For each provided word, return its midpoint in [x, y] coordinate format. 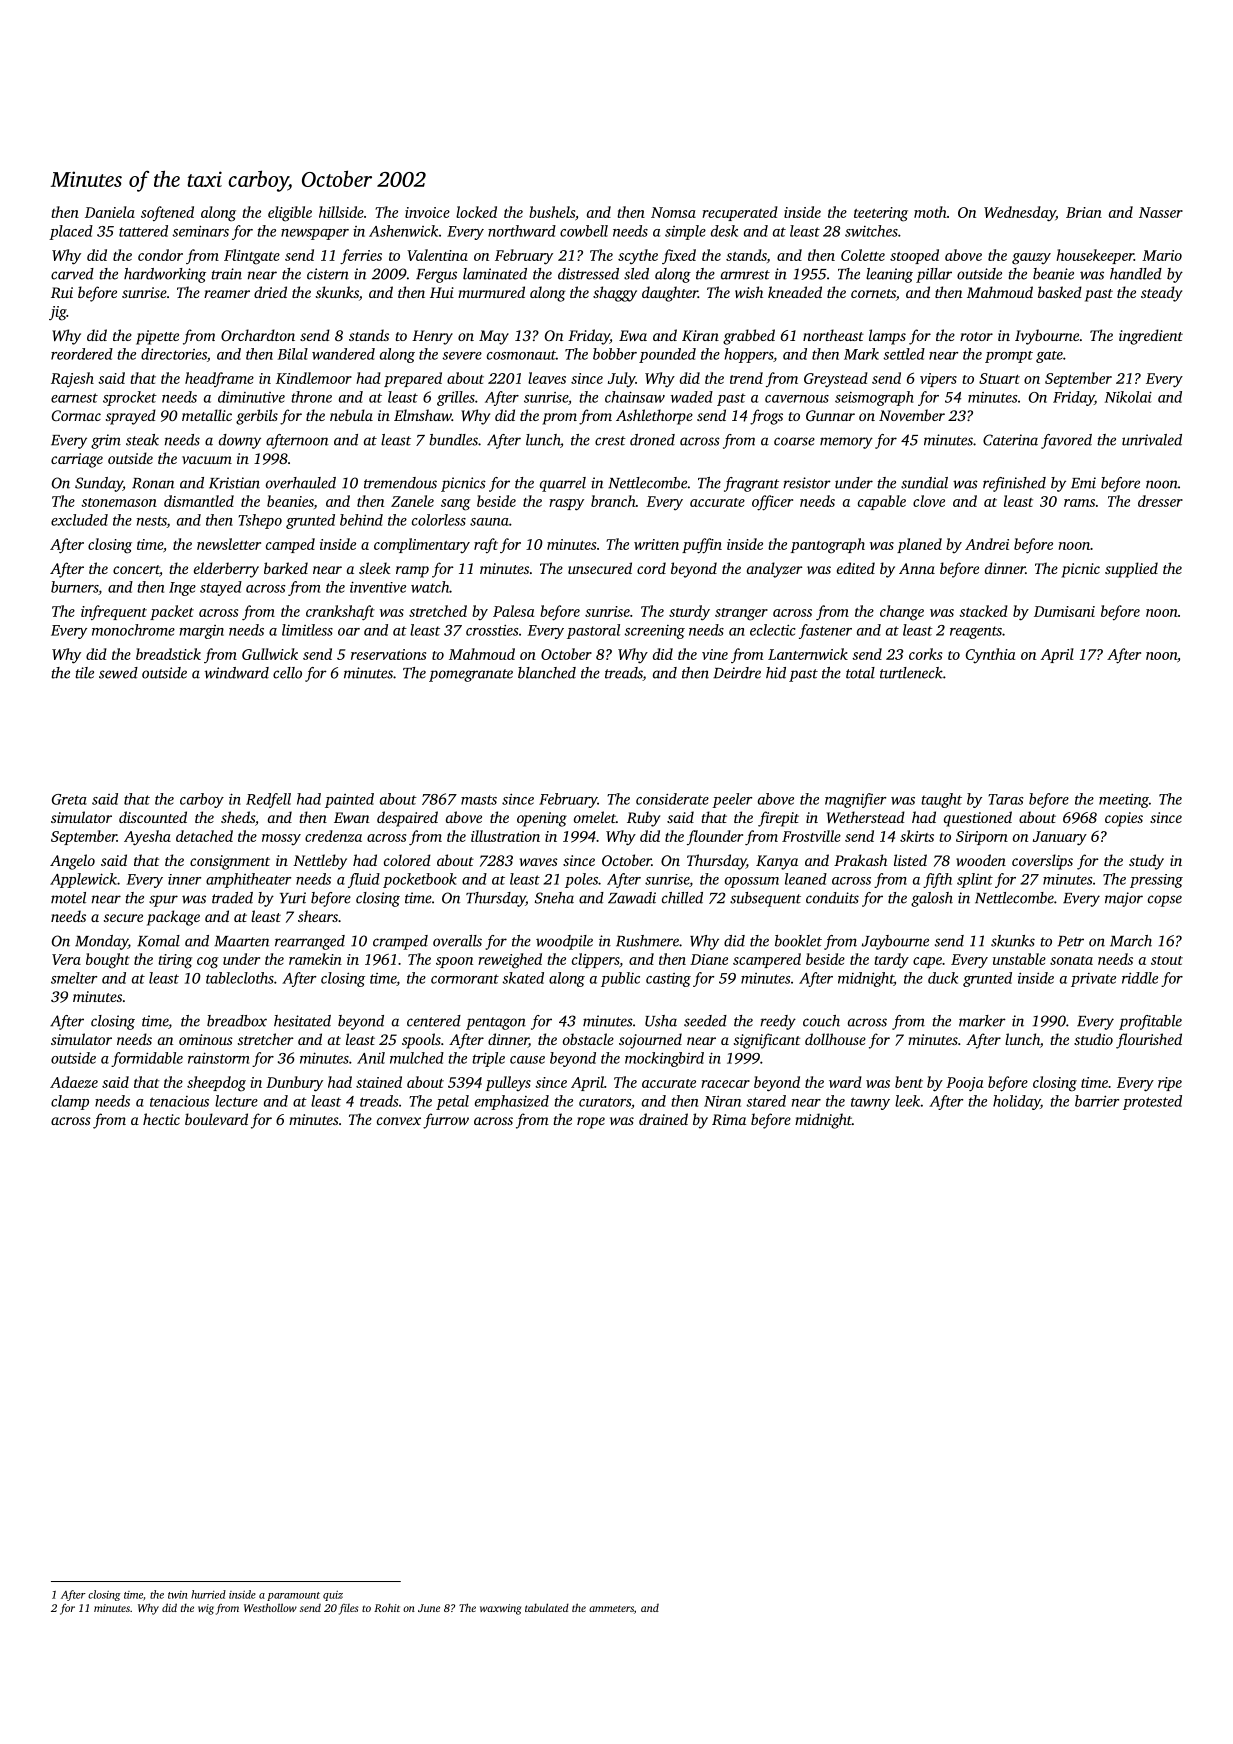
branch [613, 501]
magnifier [855, 800]
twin [178, 1595]
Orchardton [258, 335]
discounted [153, 817]
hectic [161, 1119]
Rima [729, 1119]
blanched [547, 673]
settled [904, 354]
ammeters [611, 1608]
